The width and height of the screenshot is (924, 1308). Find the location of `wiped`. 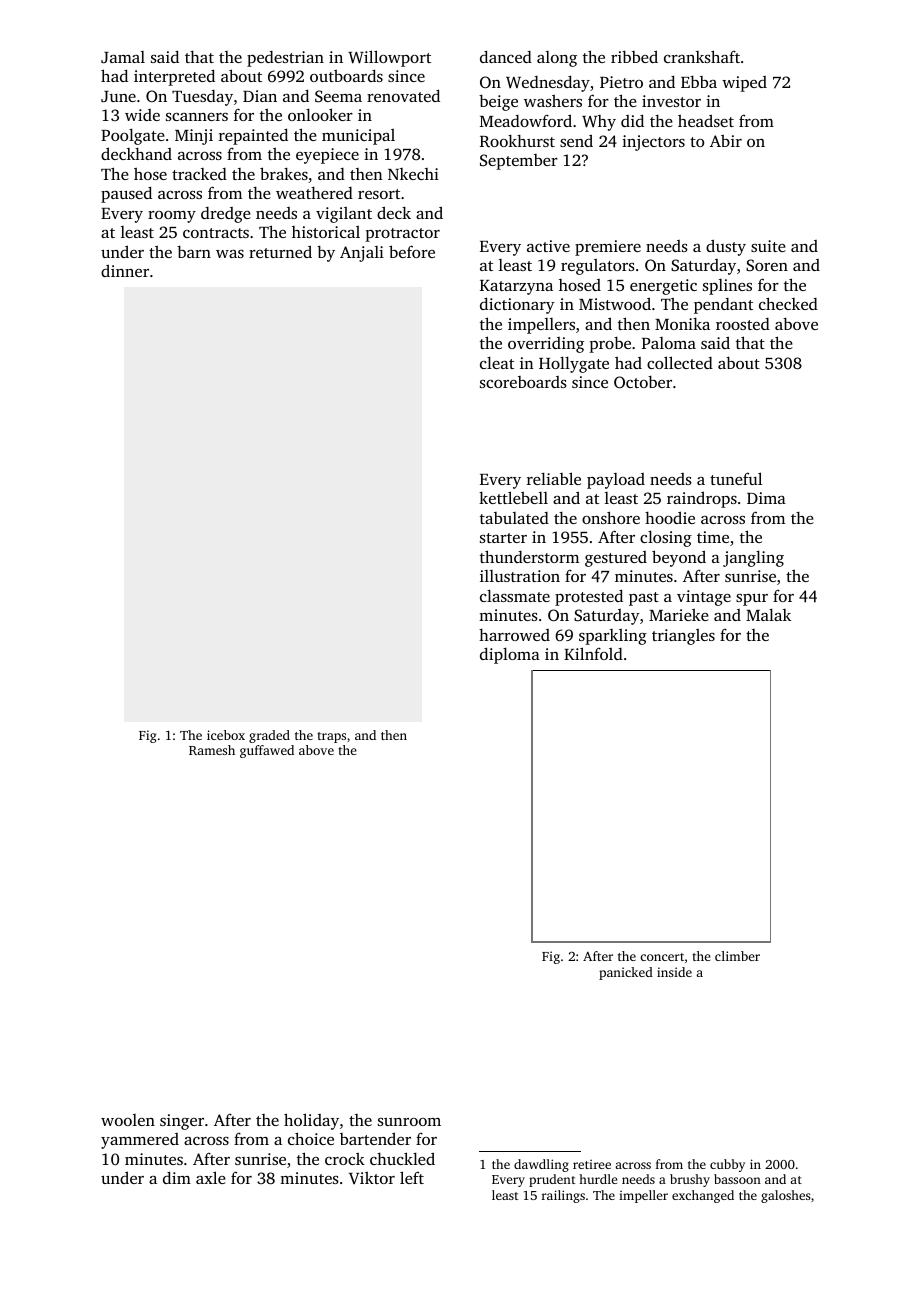

wiped is located at coordinates (744, 84).
